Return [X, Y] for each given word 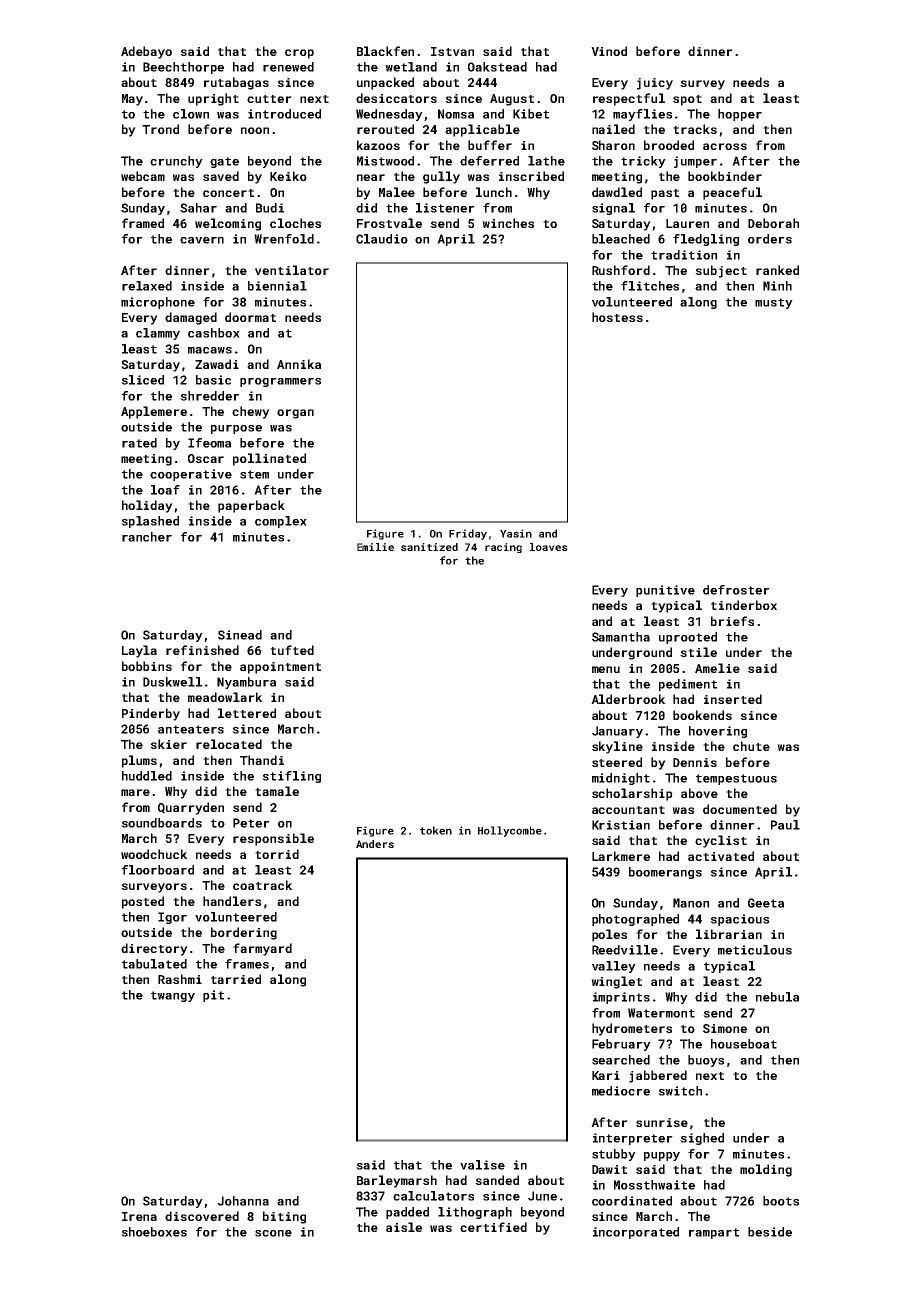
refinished [202, 650]
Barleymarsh [397, 1181]
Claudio [382, 239]
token [436, 830]
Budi [270, 208]
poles [609, 935]
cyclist [721, 841]
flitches [650, 286]
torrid [277, 854]
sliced [142, 380]
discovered [202, 1216]
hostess [617, 317]
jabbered [658, 1076]
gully [441, 177]
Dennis [695, 762]
